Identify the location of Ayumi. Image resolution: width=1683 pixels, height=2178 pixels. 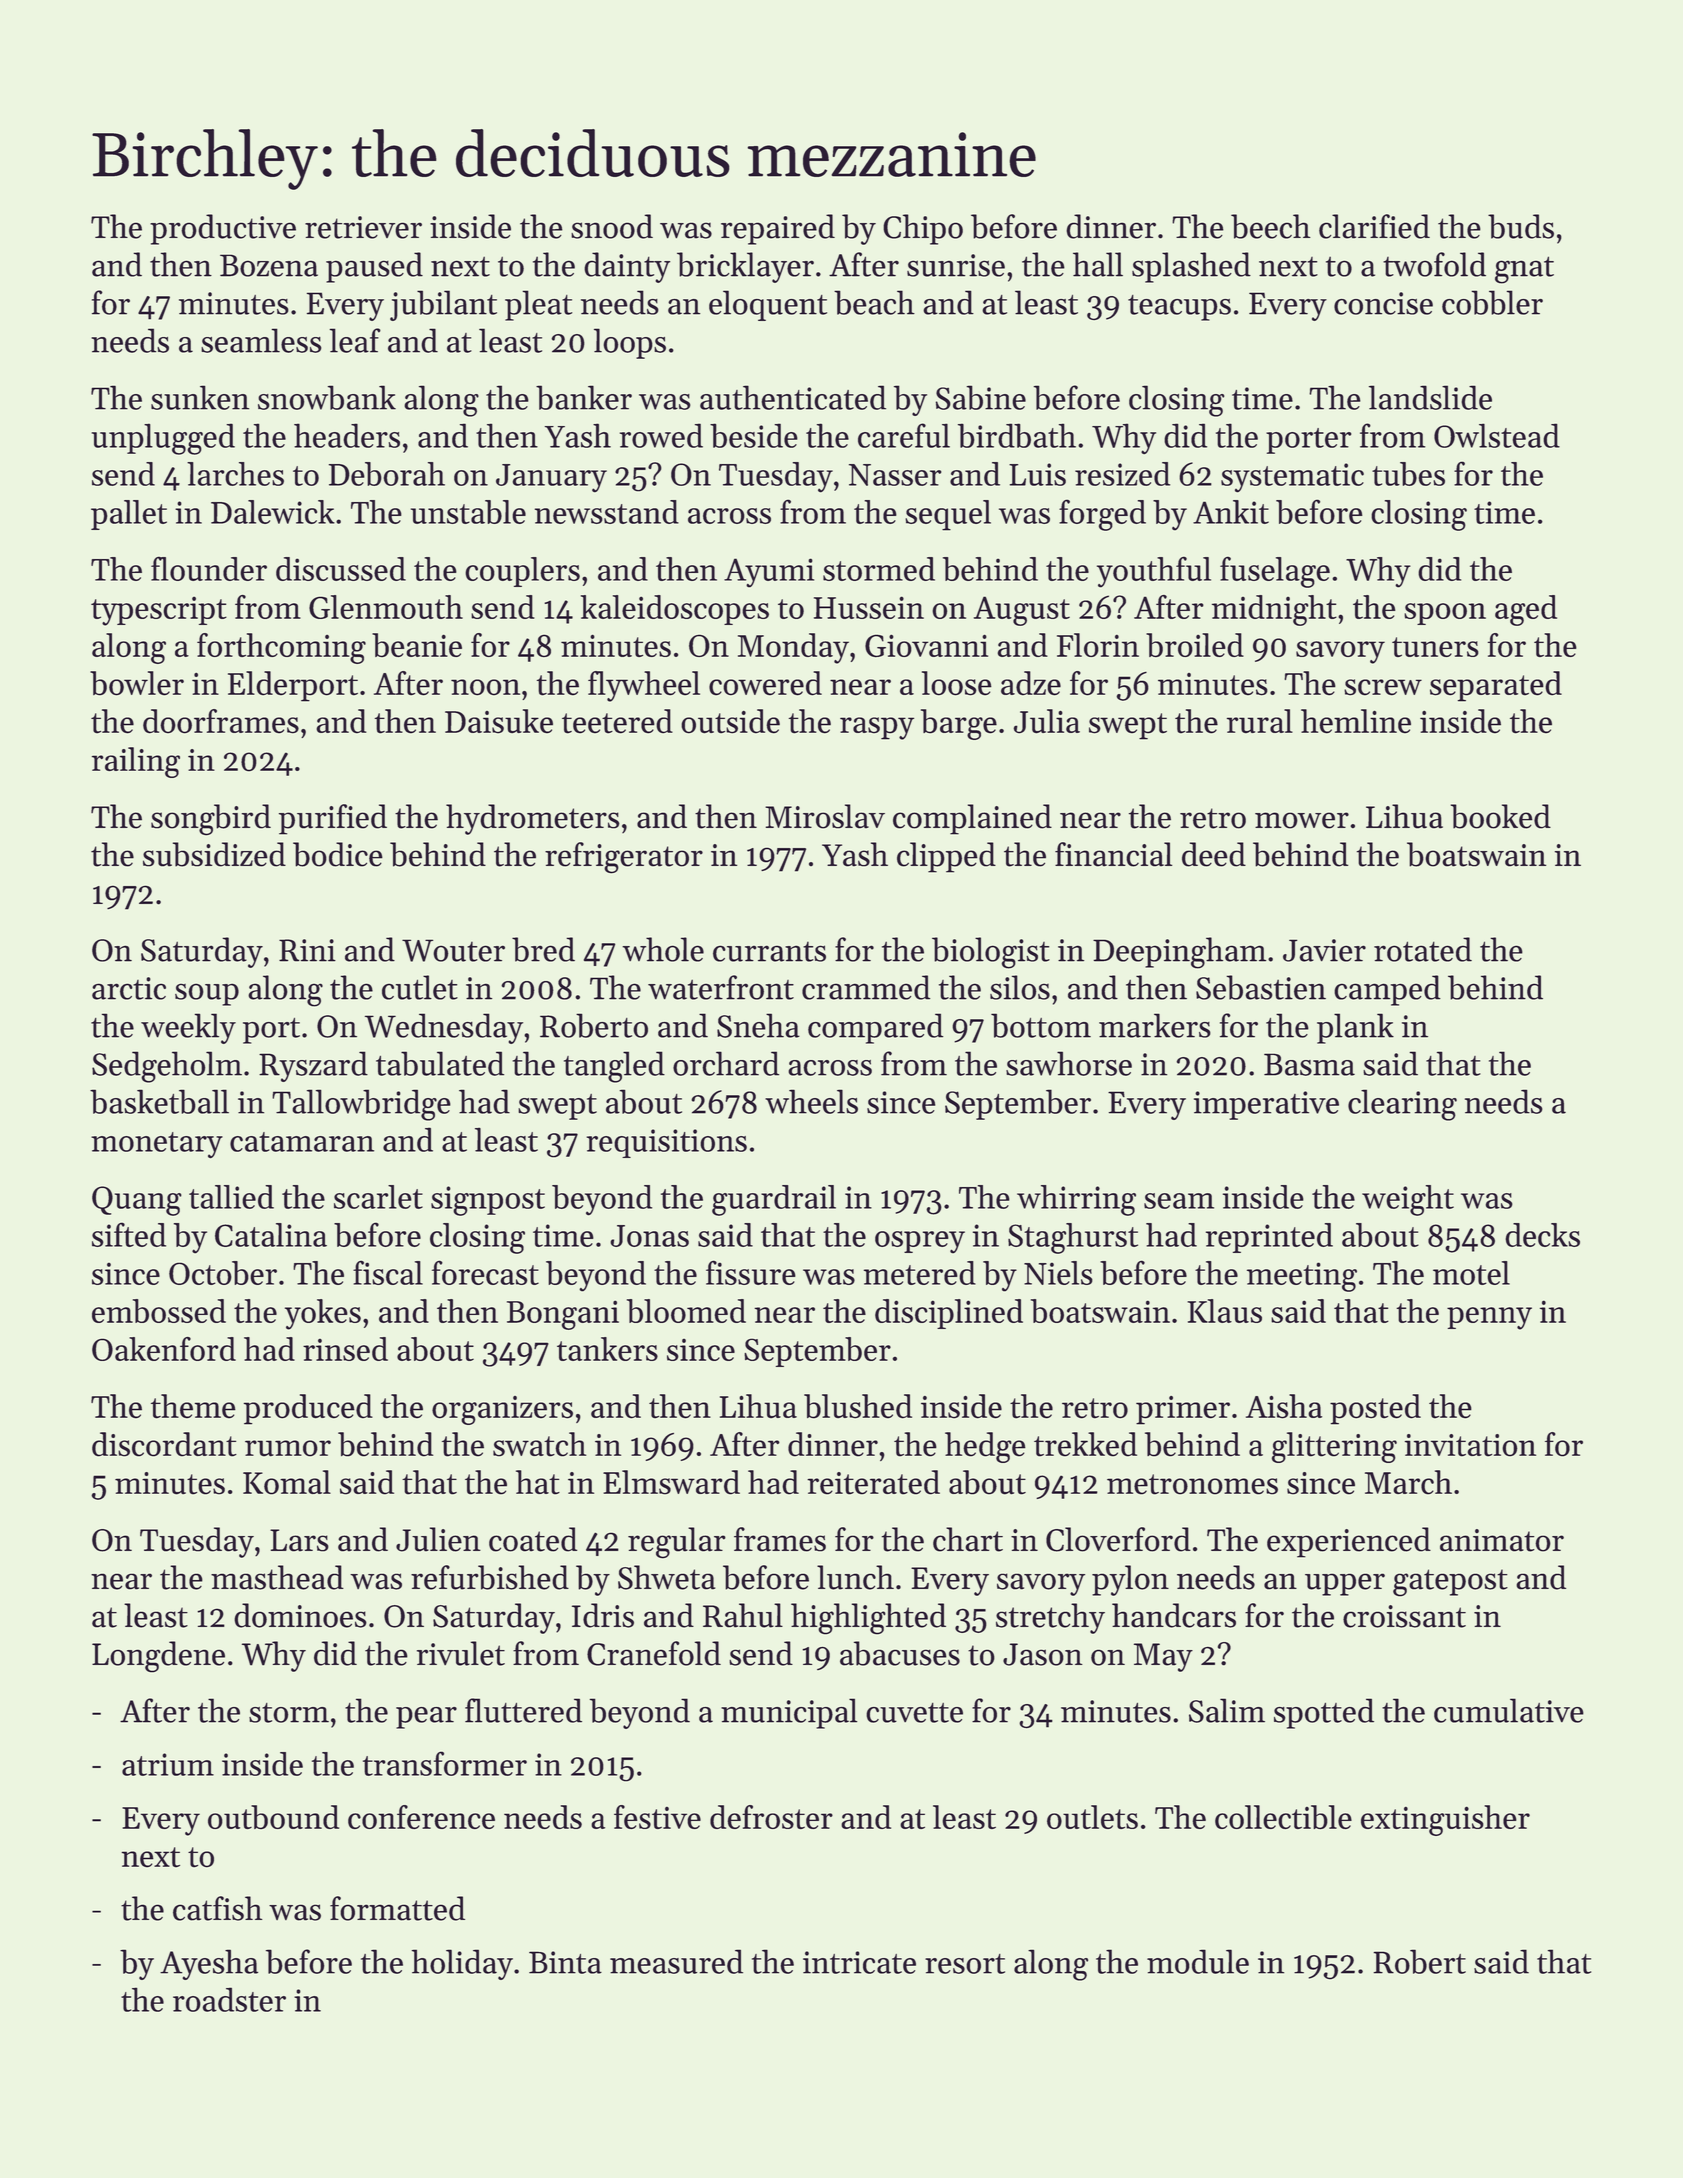
(769, 573).
